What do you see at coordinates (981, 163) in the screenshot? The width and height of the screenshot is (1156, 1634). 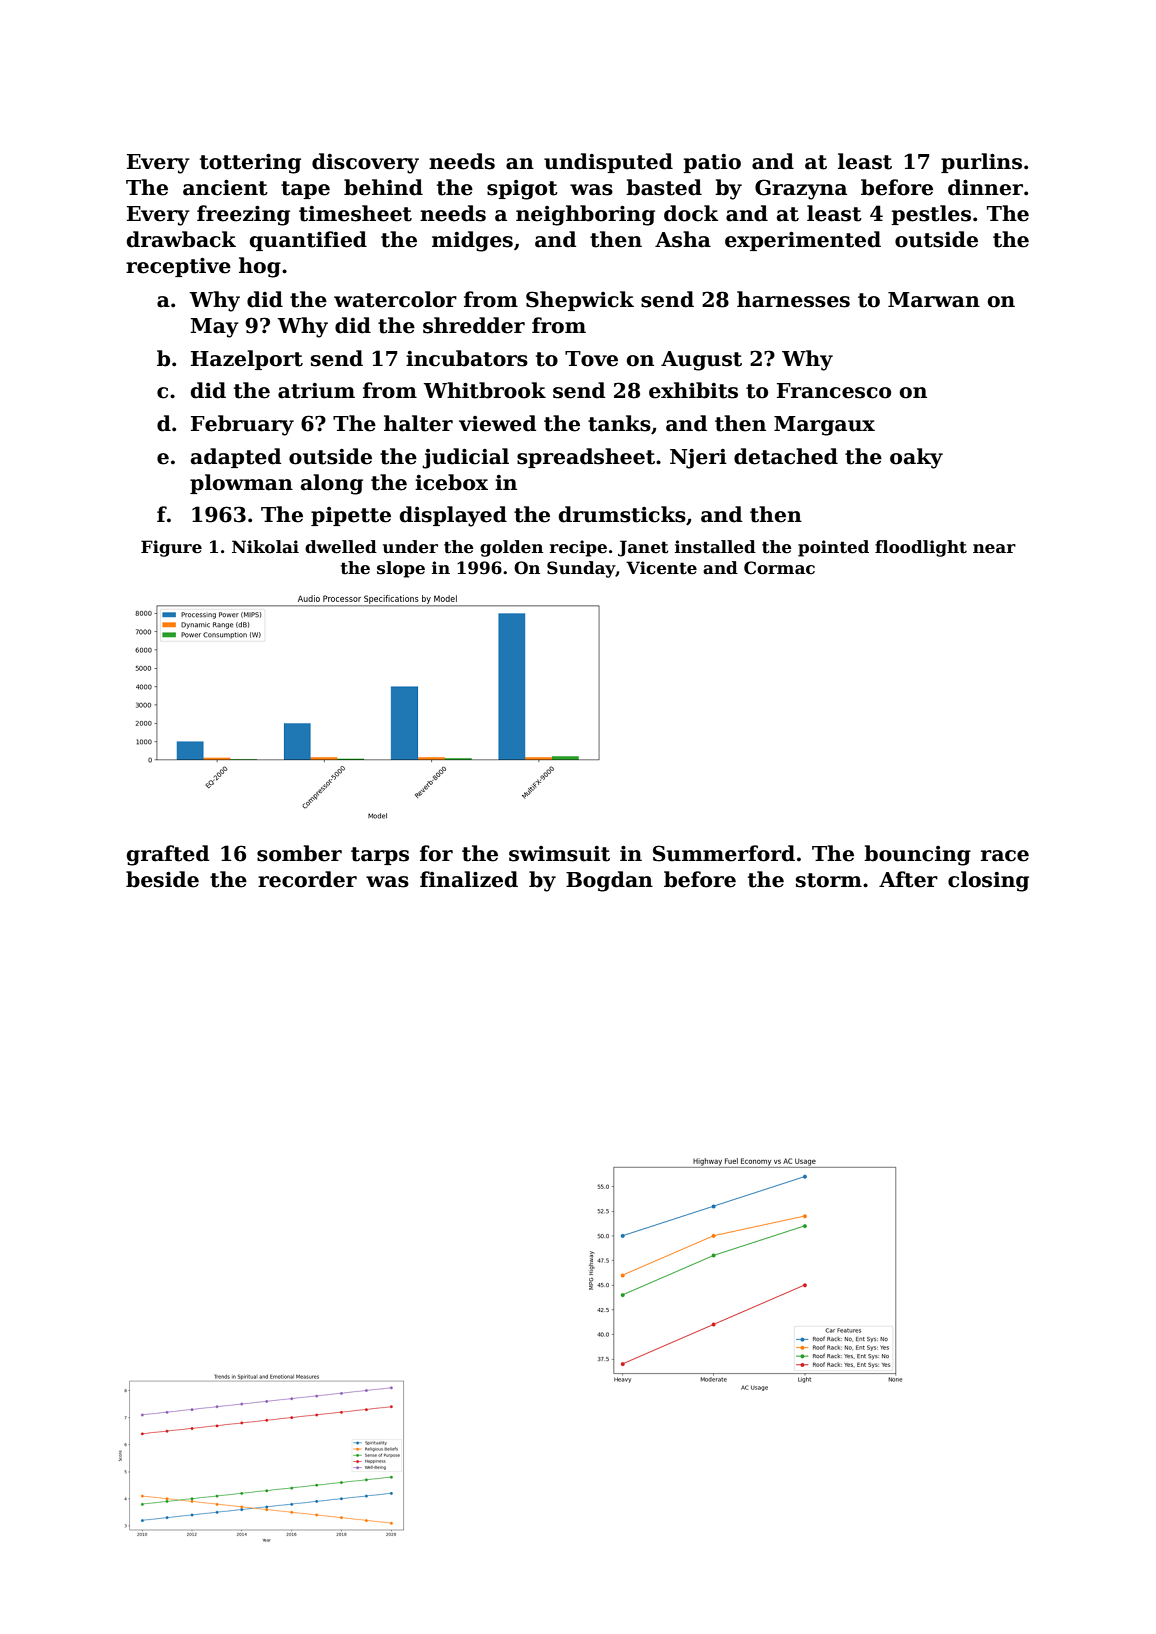 I see `purlins` at bounding box center [981, 163].
